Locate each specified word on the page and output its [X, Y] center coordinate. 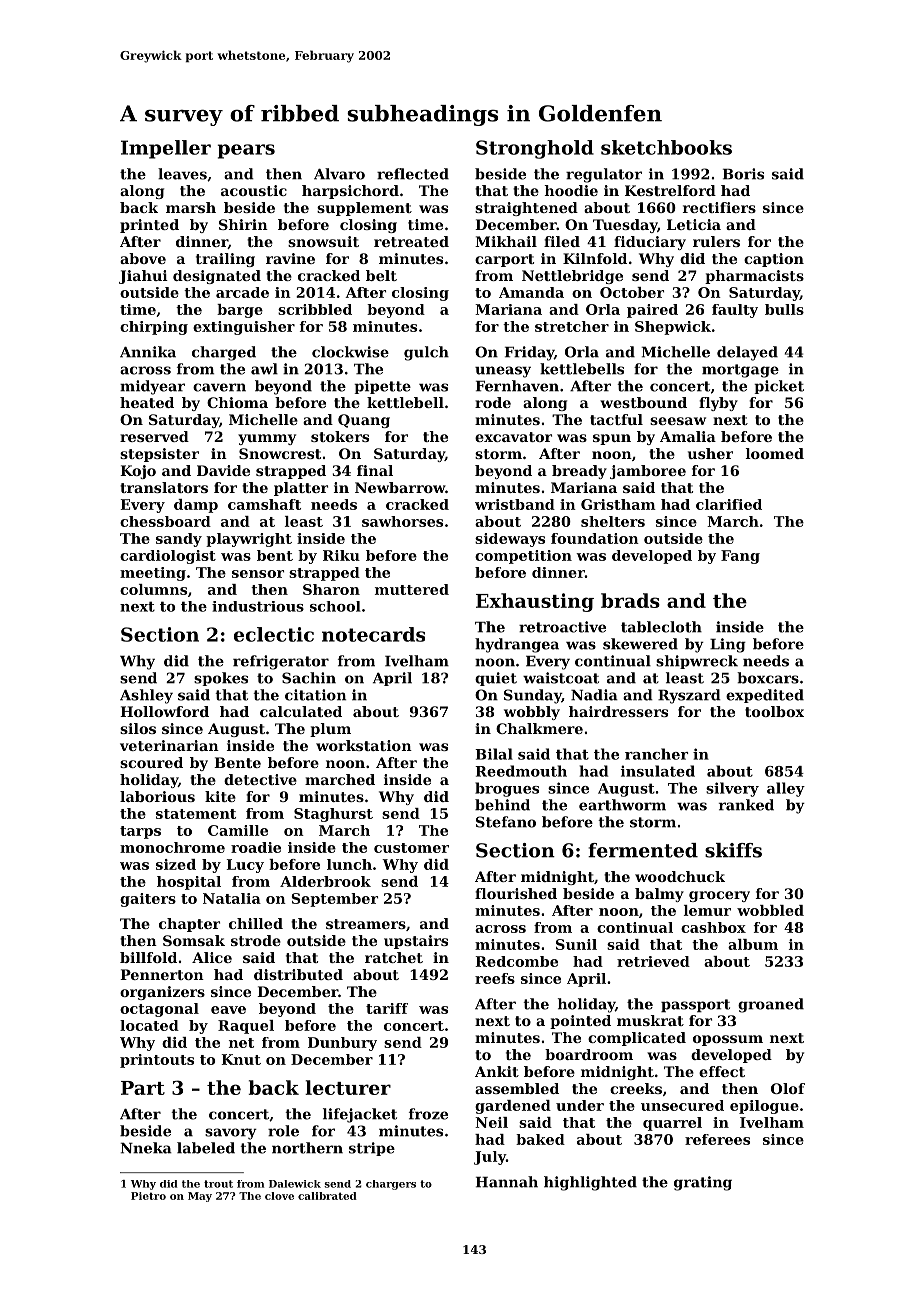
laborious [157, 796]
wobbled [770, 910]
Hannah [507, 1182]
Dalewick [295, 1184]
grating [703, 1183]
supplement [364, 209]
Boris [743, 174]
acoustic [254, 190]
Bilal [494, 754]
